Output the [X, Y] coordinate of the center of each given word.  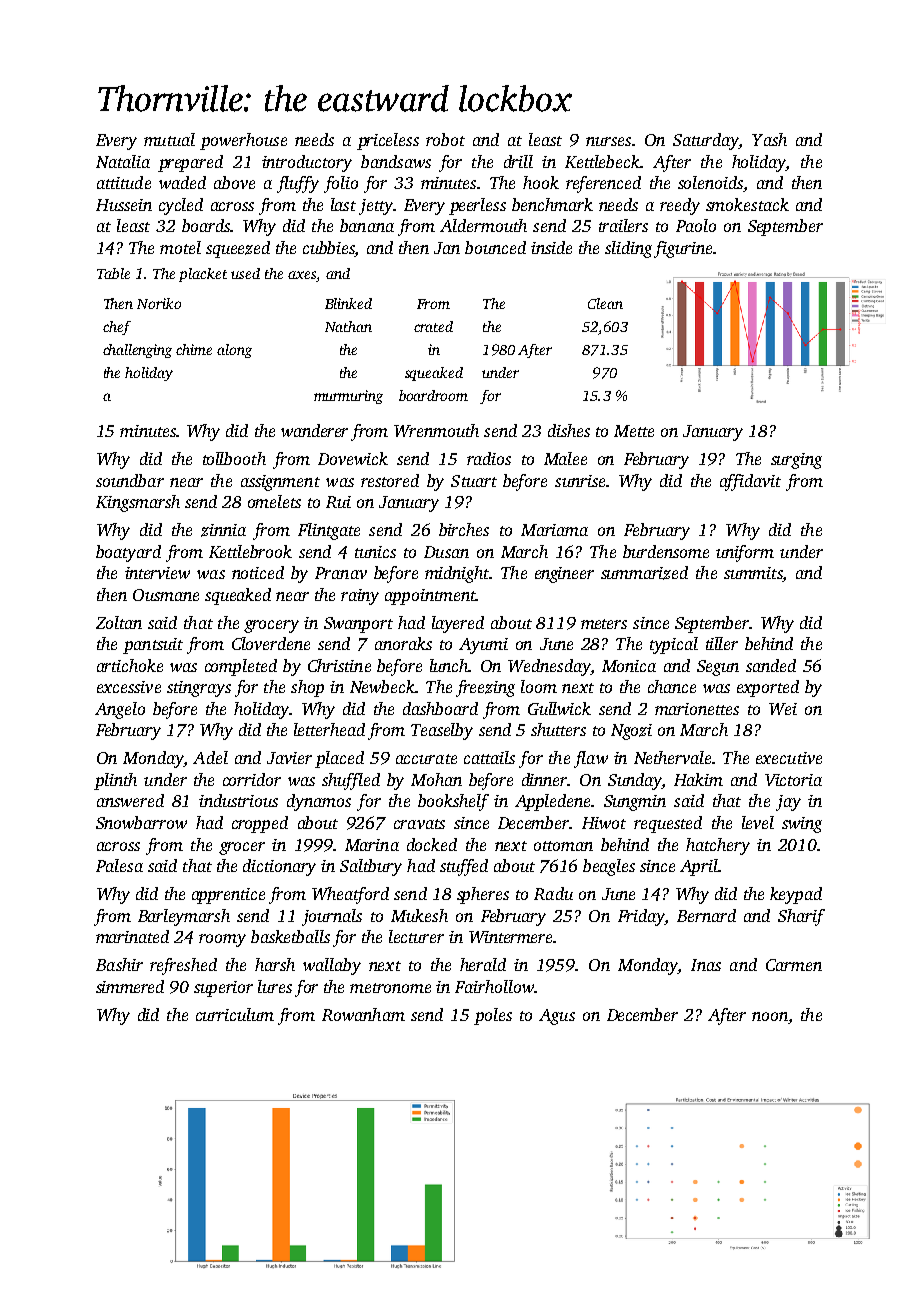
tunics [375, 552]
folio [341, 184]
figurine [683, 249]
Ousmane [166, 595]
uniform [745, 553]
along [234, 351]
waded [182, 182]
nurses [608, 141]
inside [551, 247]
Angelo [120, 710]
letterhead [329, 729]
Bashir [119, 964]
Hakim [698, 779]
